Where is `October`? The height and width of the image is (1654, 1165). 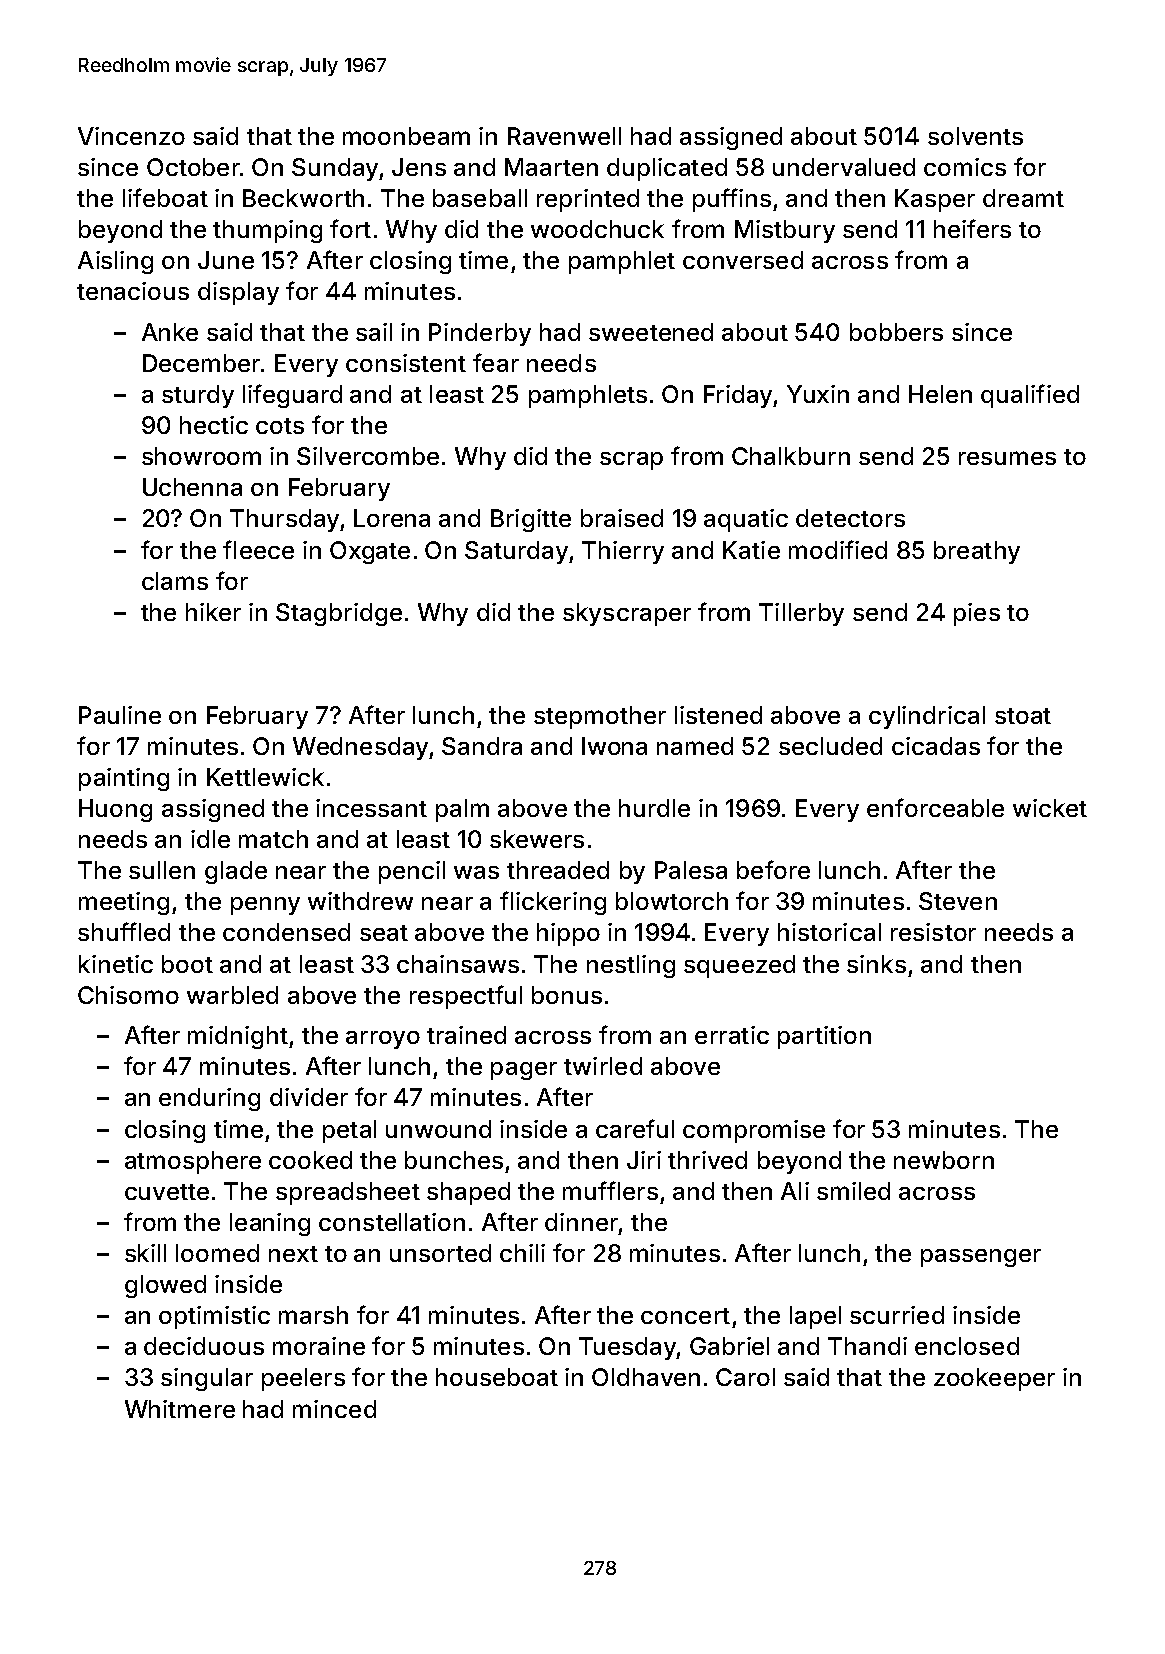 October is located at coordinates (193, 167).
